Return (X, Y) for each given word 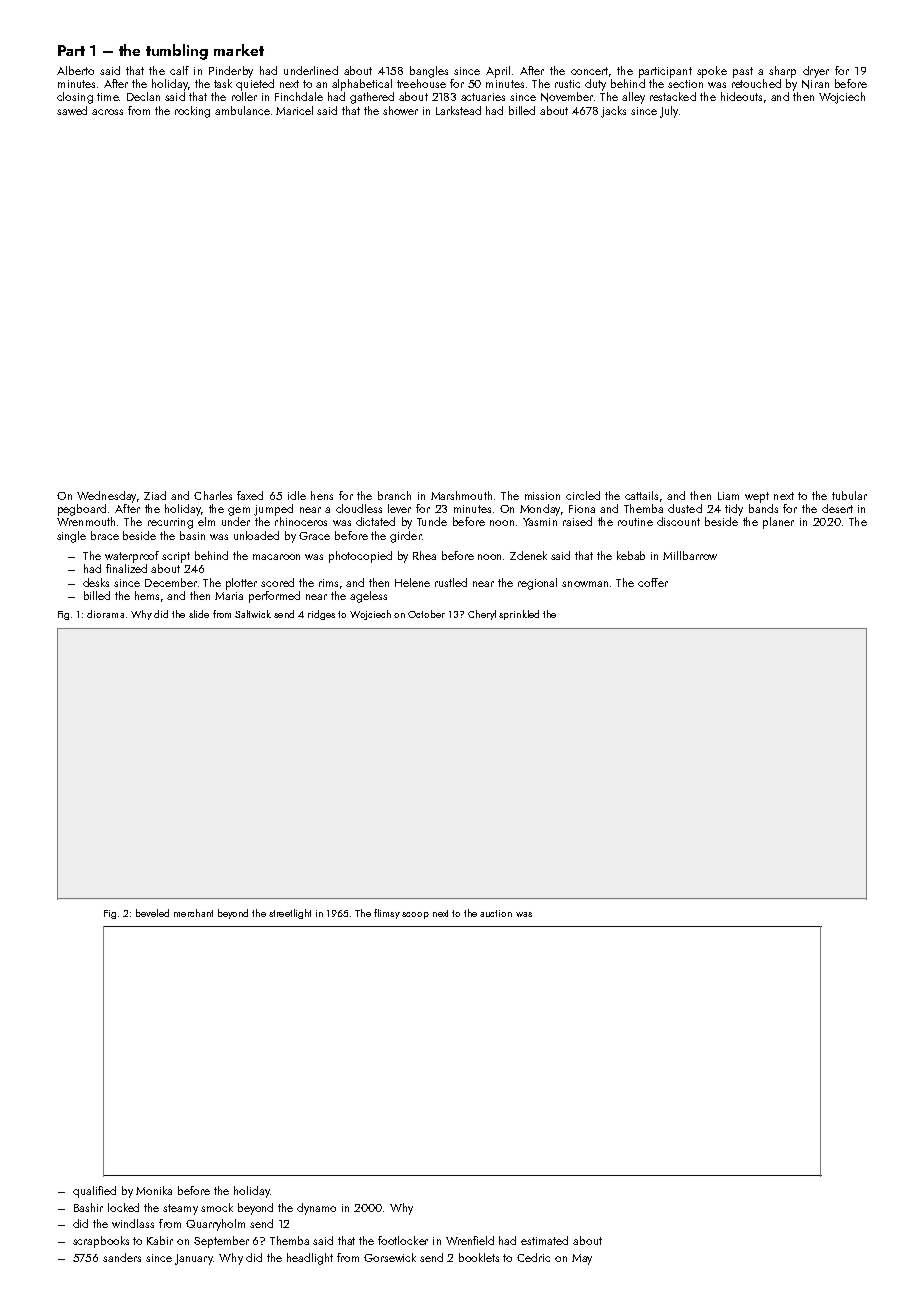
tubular (849, 495)
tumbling (177, 52)
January (194, 1259)
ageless (368, 597)
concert (589, 71)
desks (96, 582)
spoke (712, 72)
